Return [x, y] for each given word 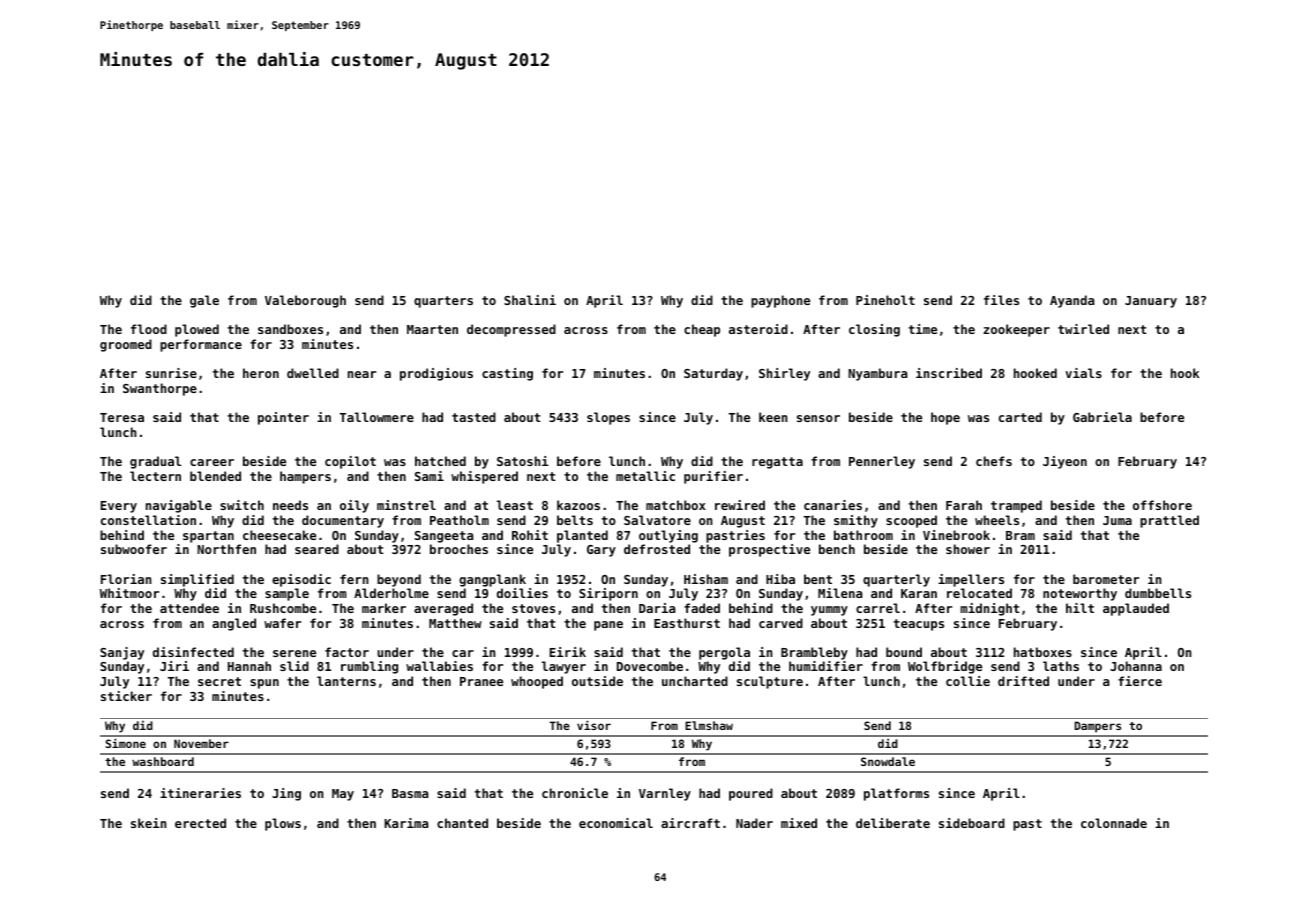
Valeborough [305, 301]
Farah [964, 505]
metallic [645, 476]
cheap [702, 330]
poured [751, 794]
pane [608, 626]
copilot [350, 462]
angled [234, 624]
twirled [1083, 329]
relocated [979, 593]
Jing [286, 794]
